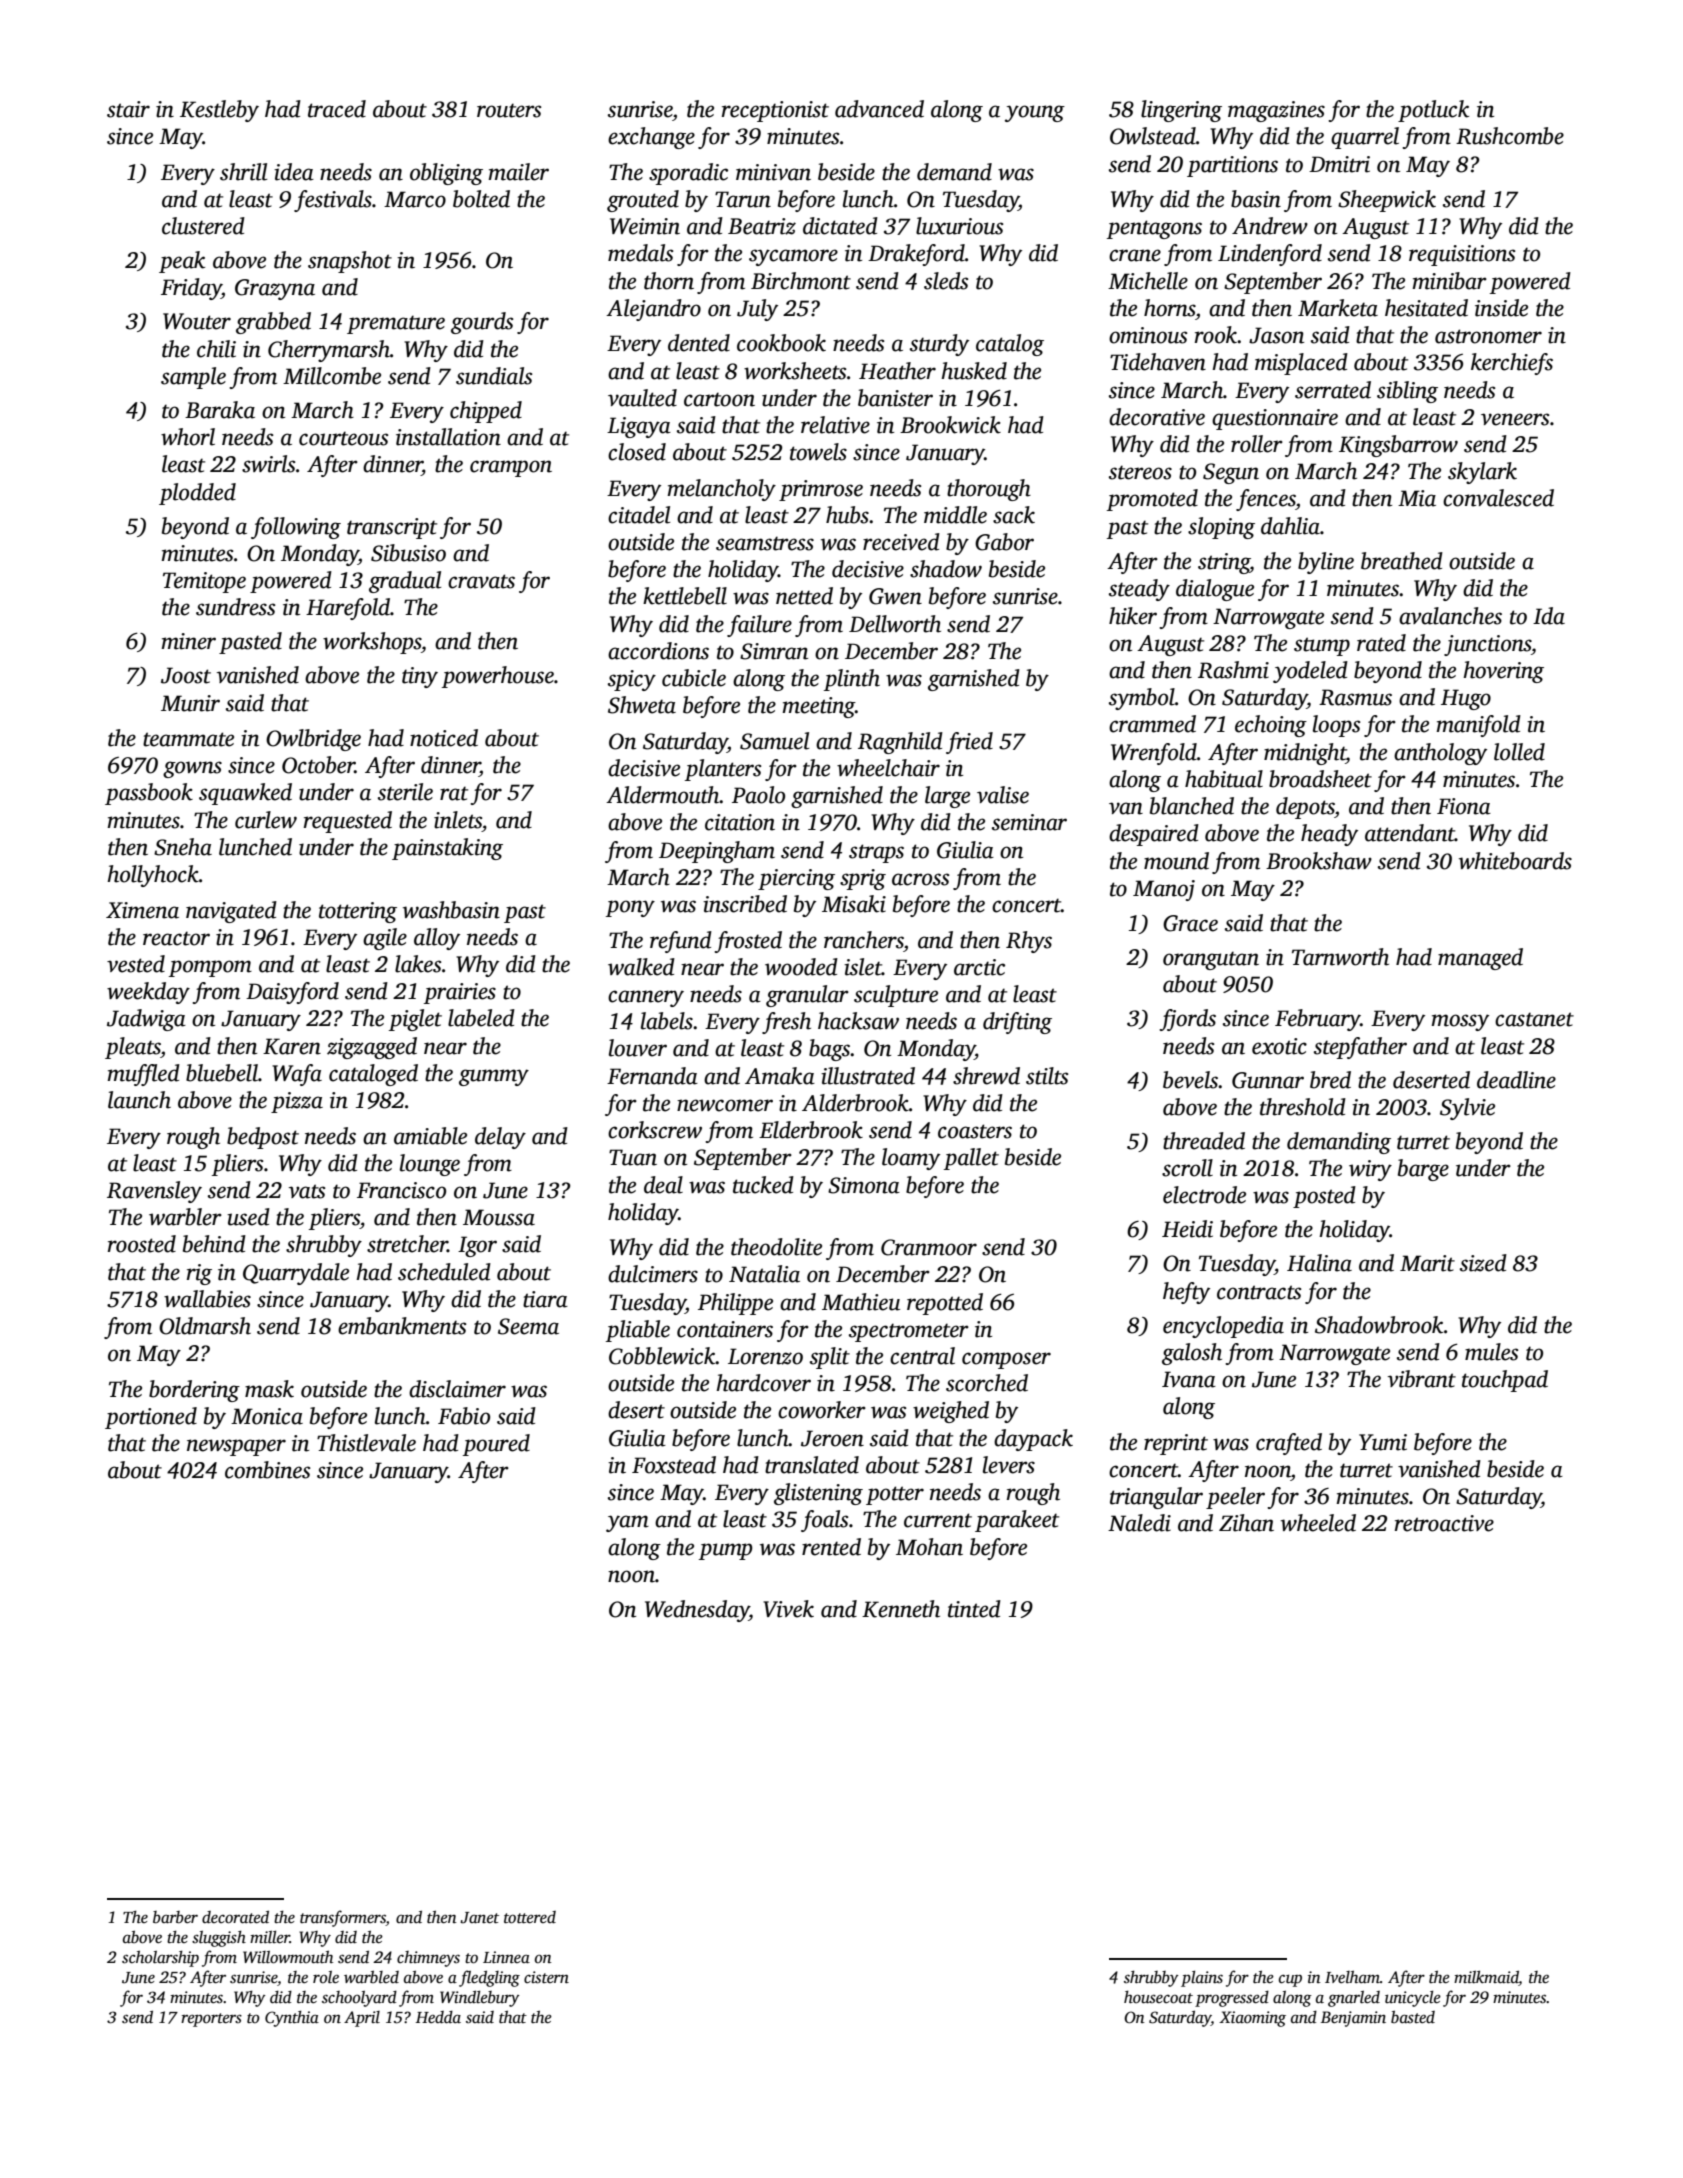 The width and height of the page is (1683, 2178). I want to click on walked, so click(641, 967).
